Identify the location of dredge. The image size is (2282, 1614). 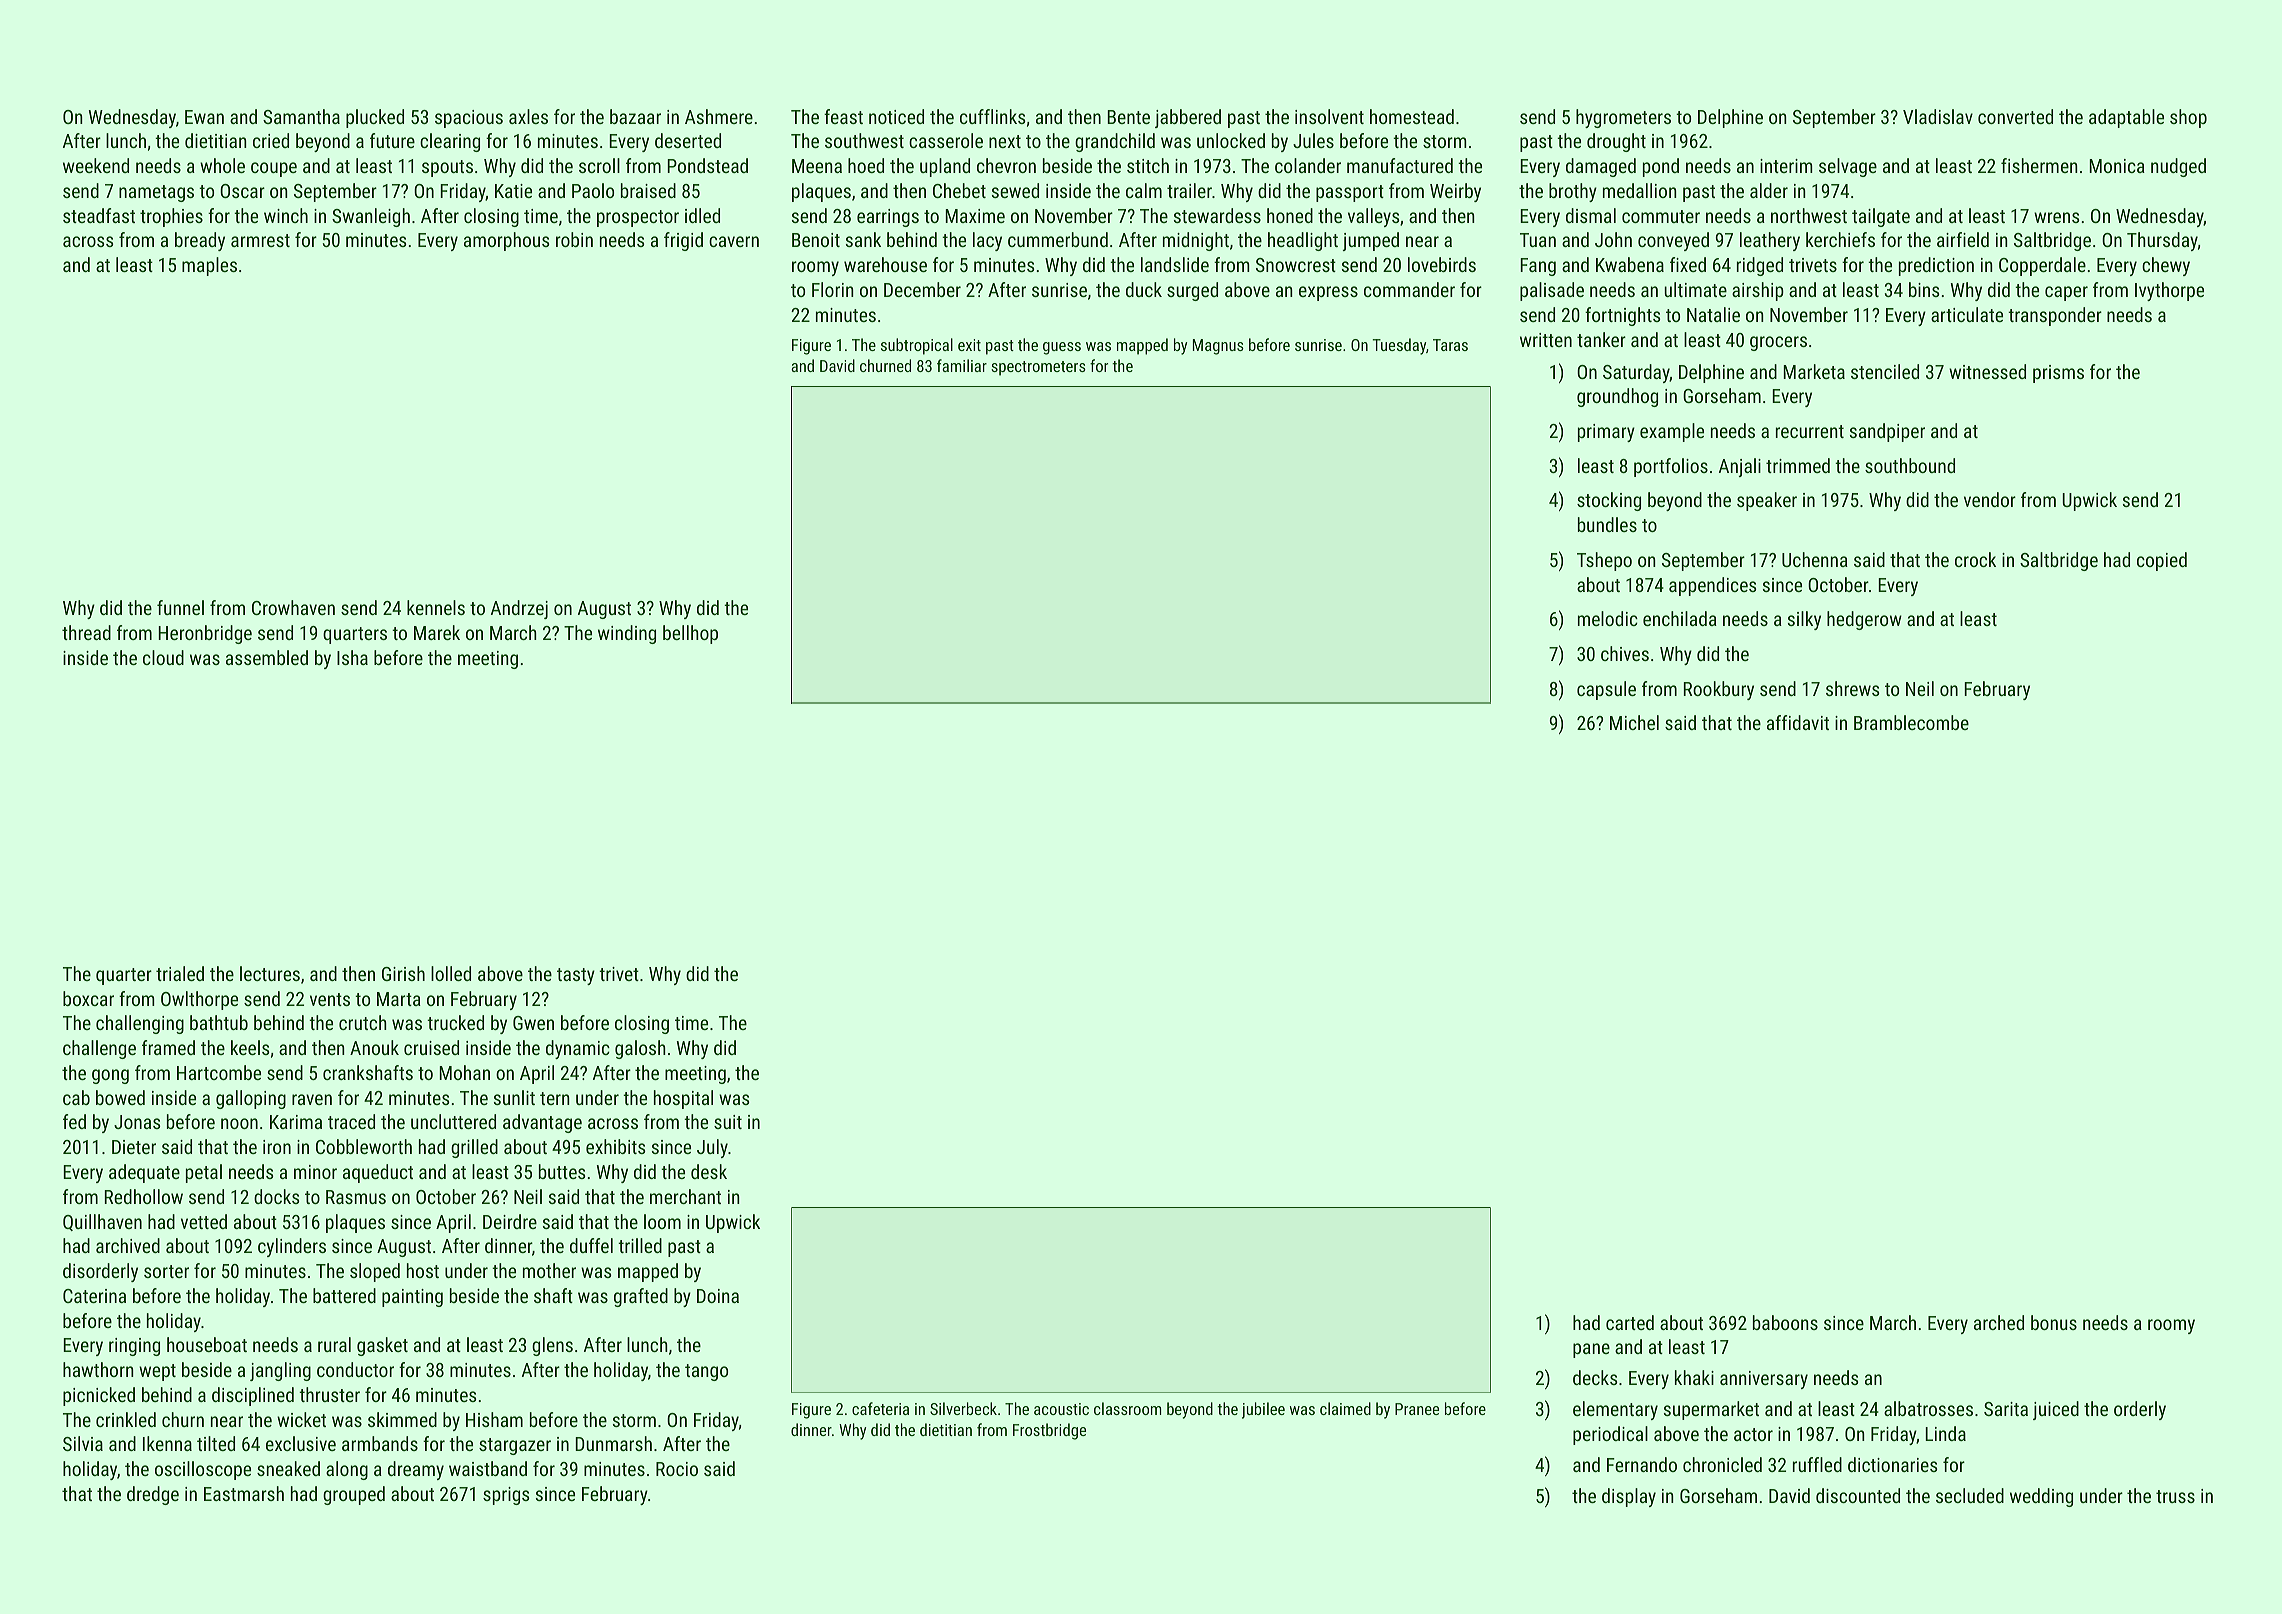
(153, 1495).
